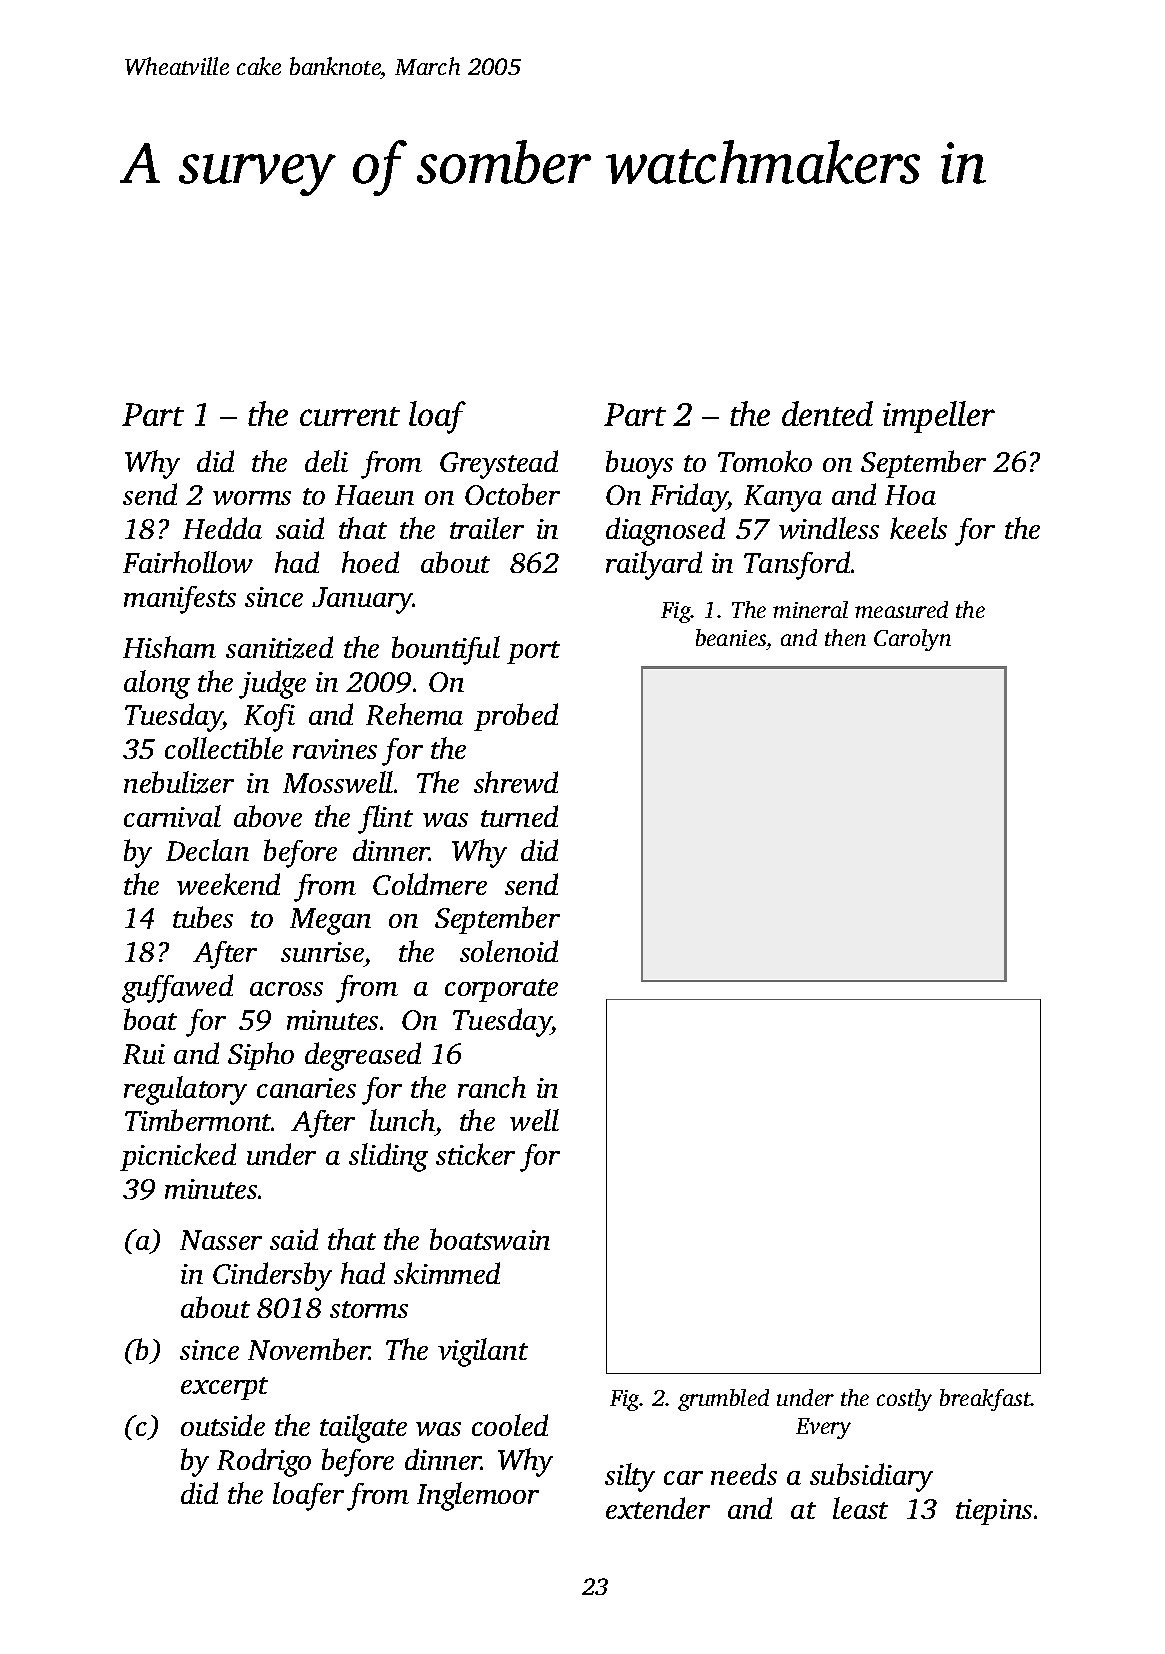 The image size is (1165, 1654). I want to click on excerpt, so click(224, 1388).
